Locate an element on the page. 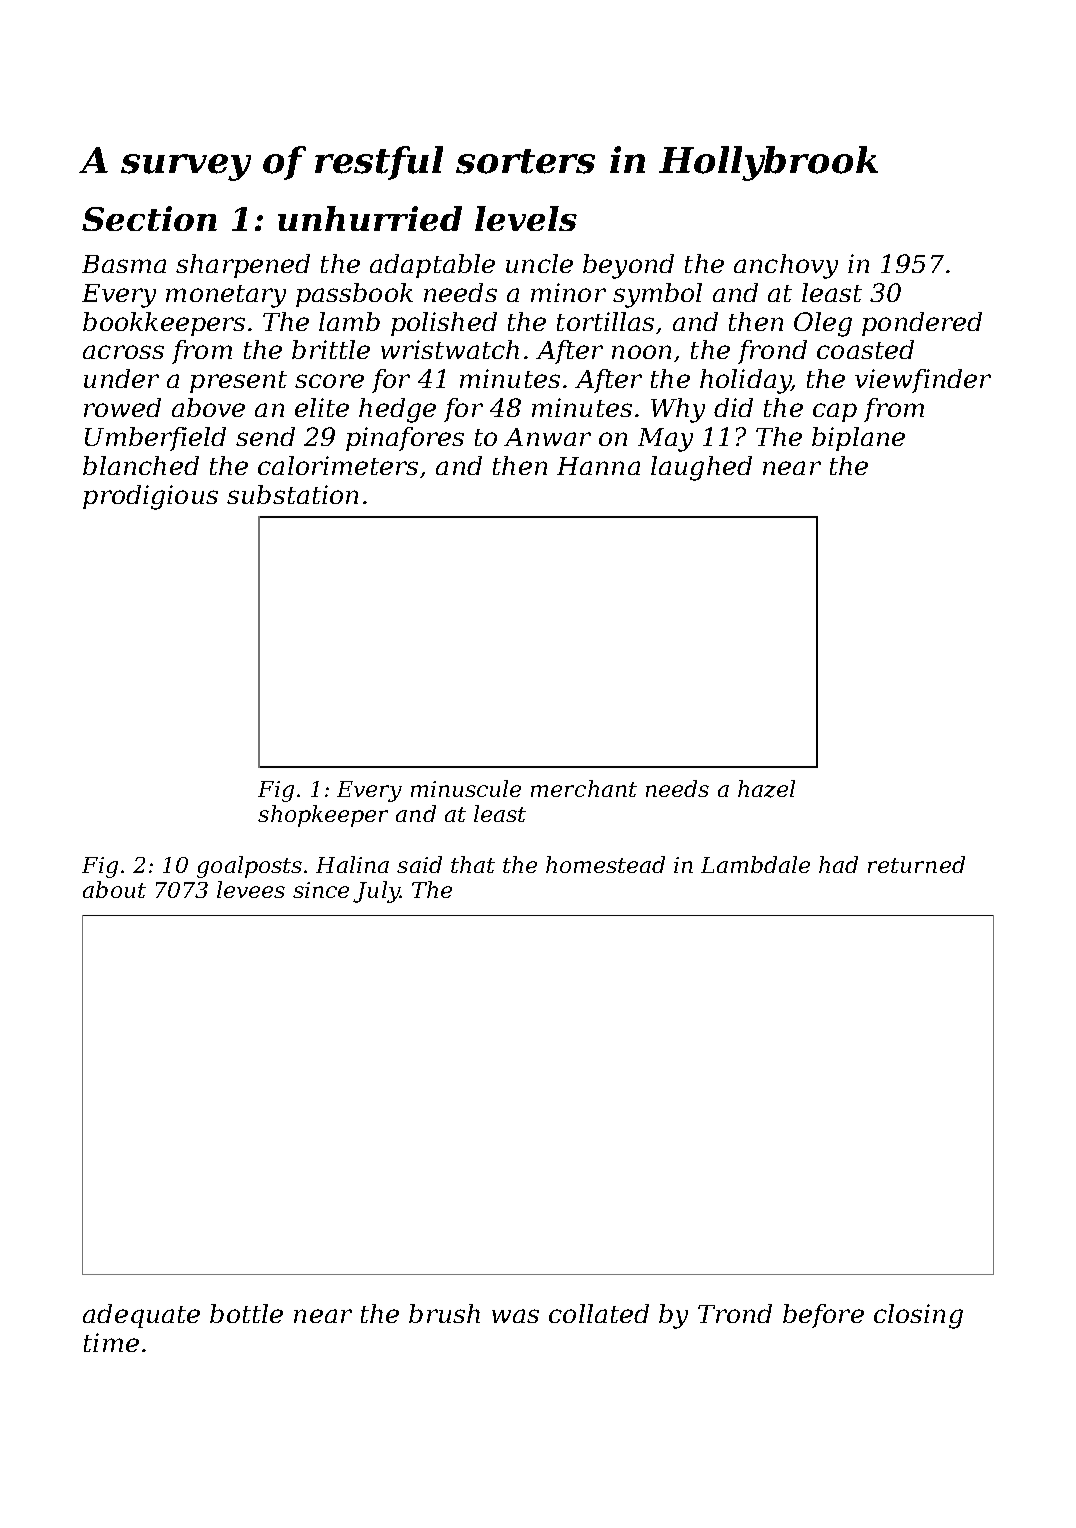 Image resolution: width=1076 pixels, height=1528 pixels. bottle is located at coordinates (246, 1313).
